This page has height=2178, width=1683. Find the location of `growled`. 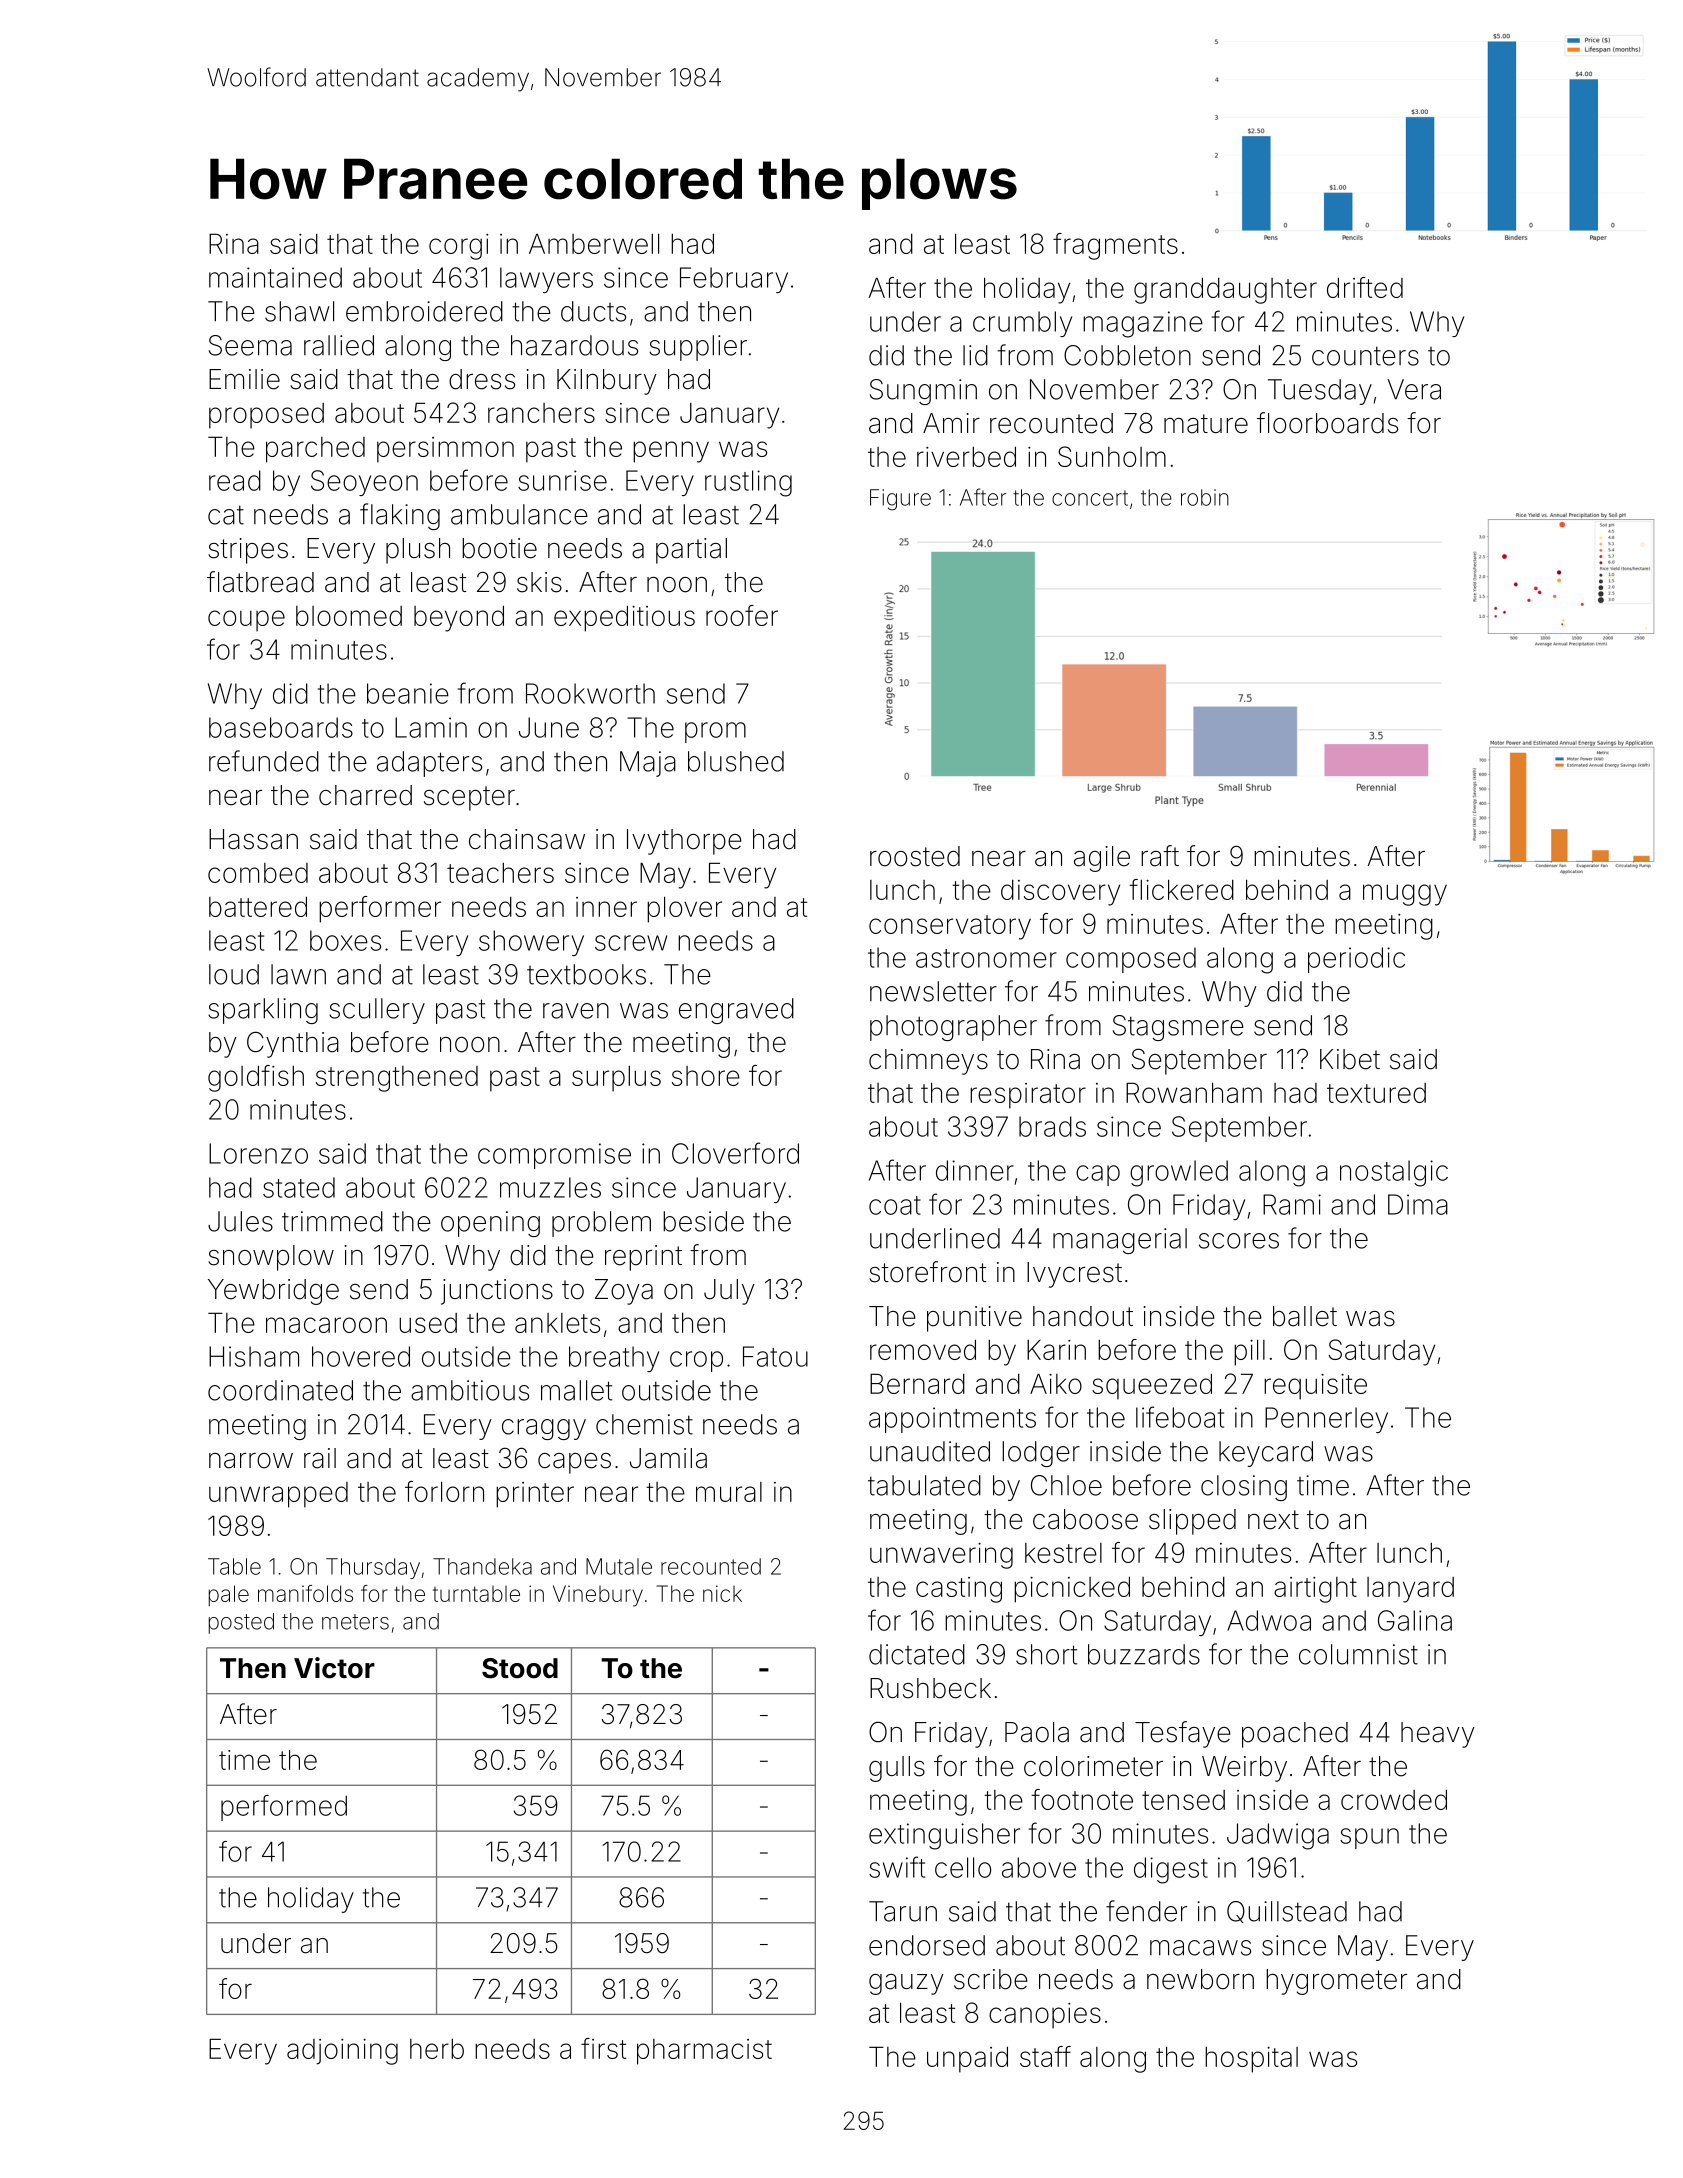

growled is located at coordinates (1179, 1173).
